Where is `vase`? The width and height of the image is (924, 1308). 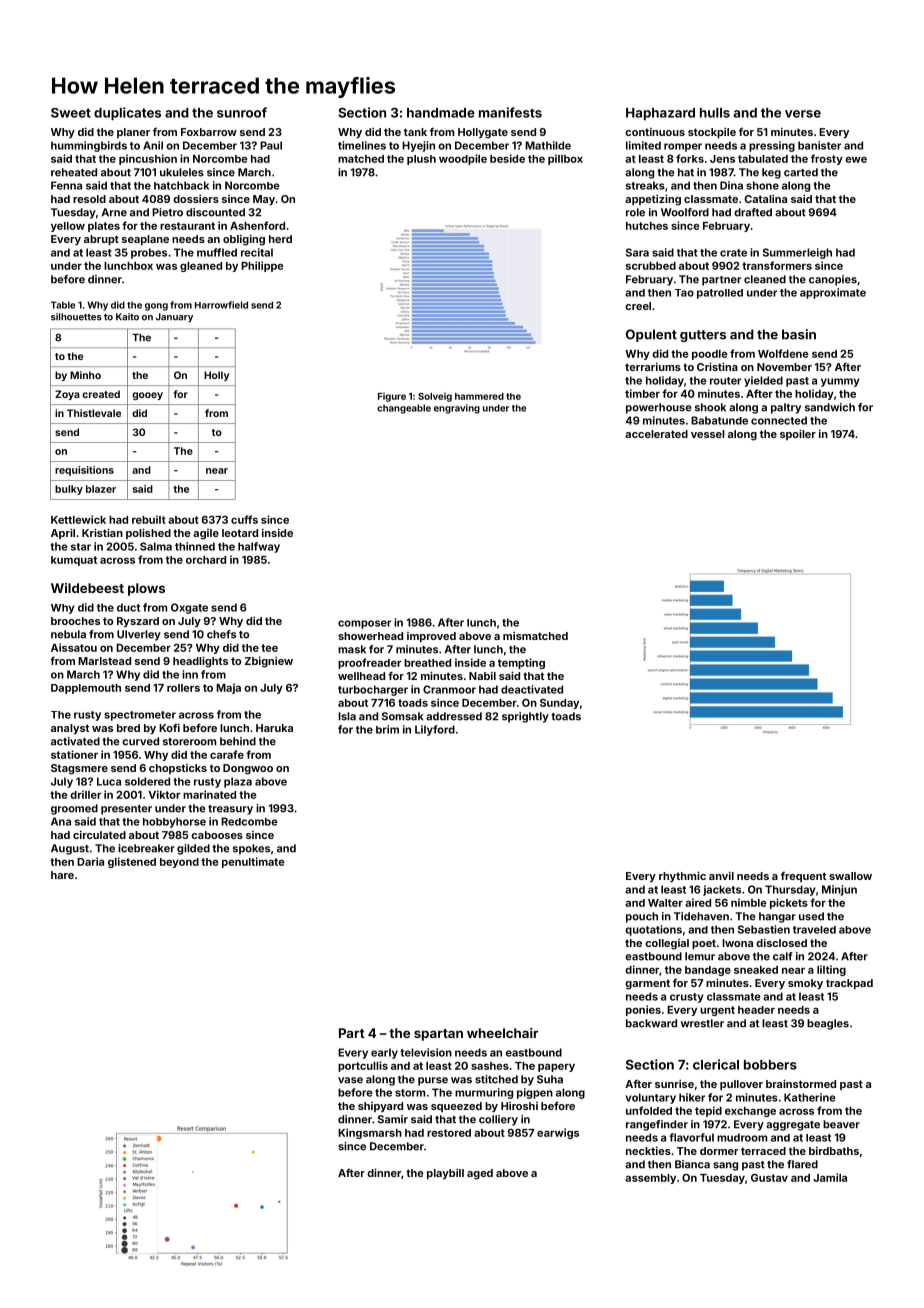
vase is located at coordinates (350, 1080).
